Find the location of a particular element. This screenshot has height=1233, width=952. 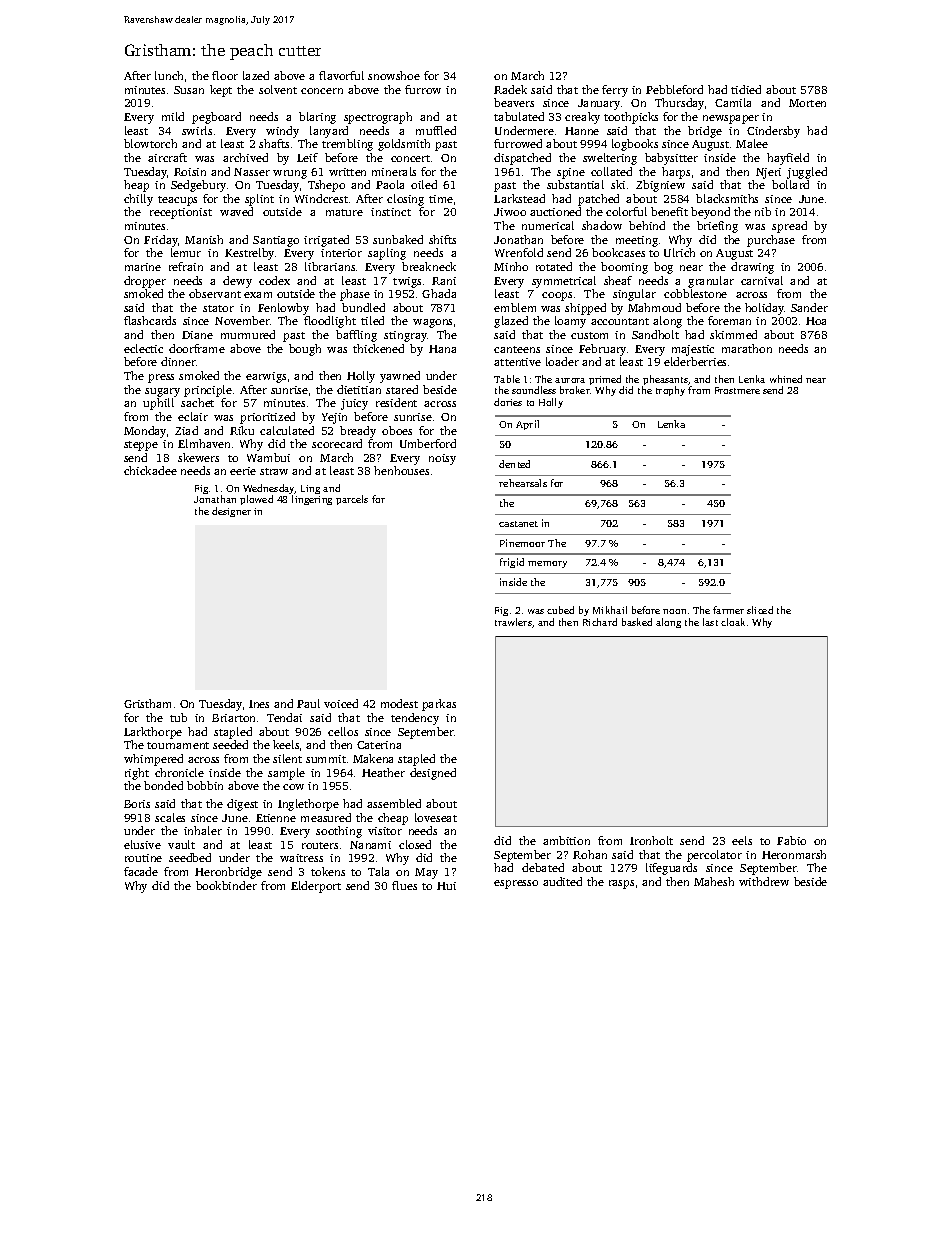

rasps is located at coordinates (621, 884).
